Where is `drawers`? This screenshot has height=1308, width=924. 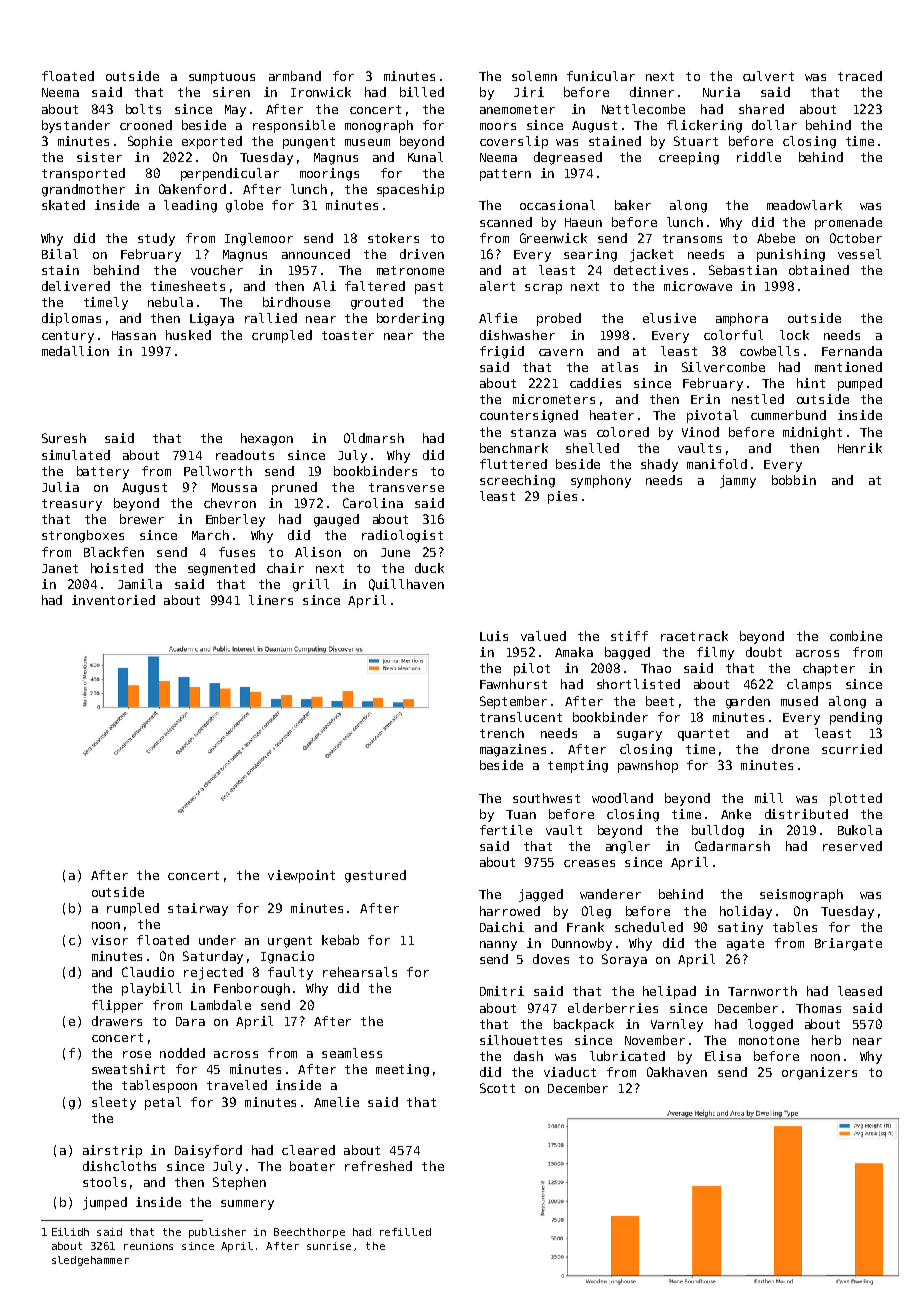 drawers is located at coordinates (117, 1021).
